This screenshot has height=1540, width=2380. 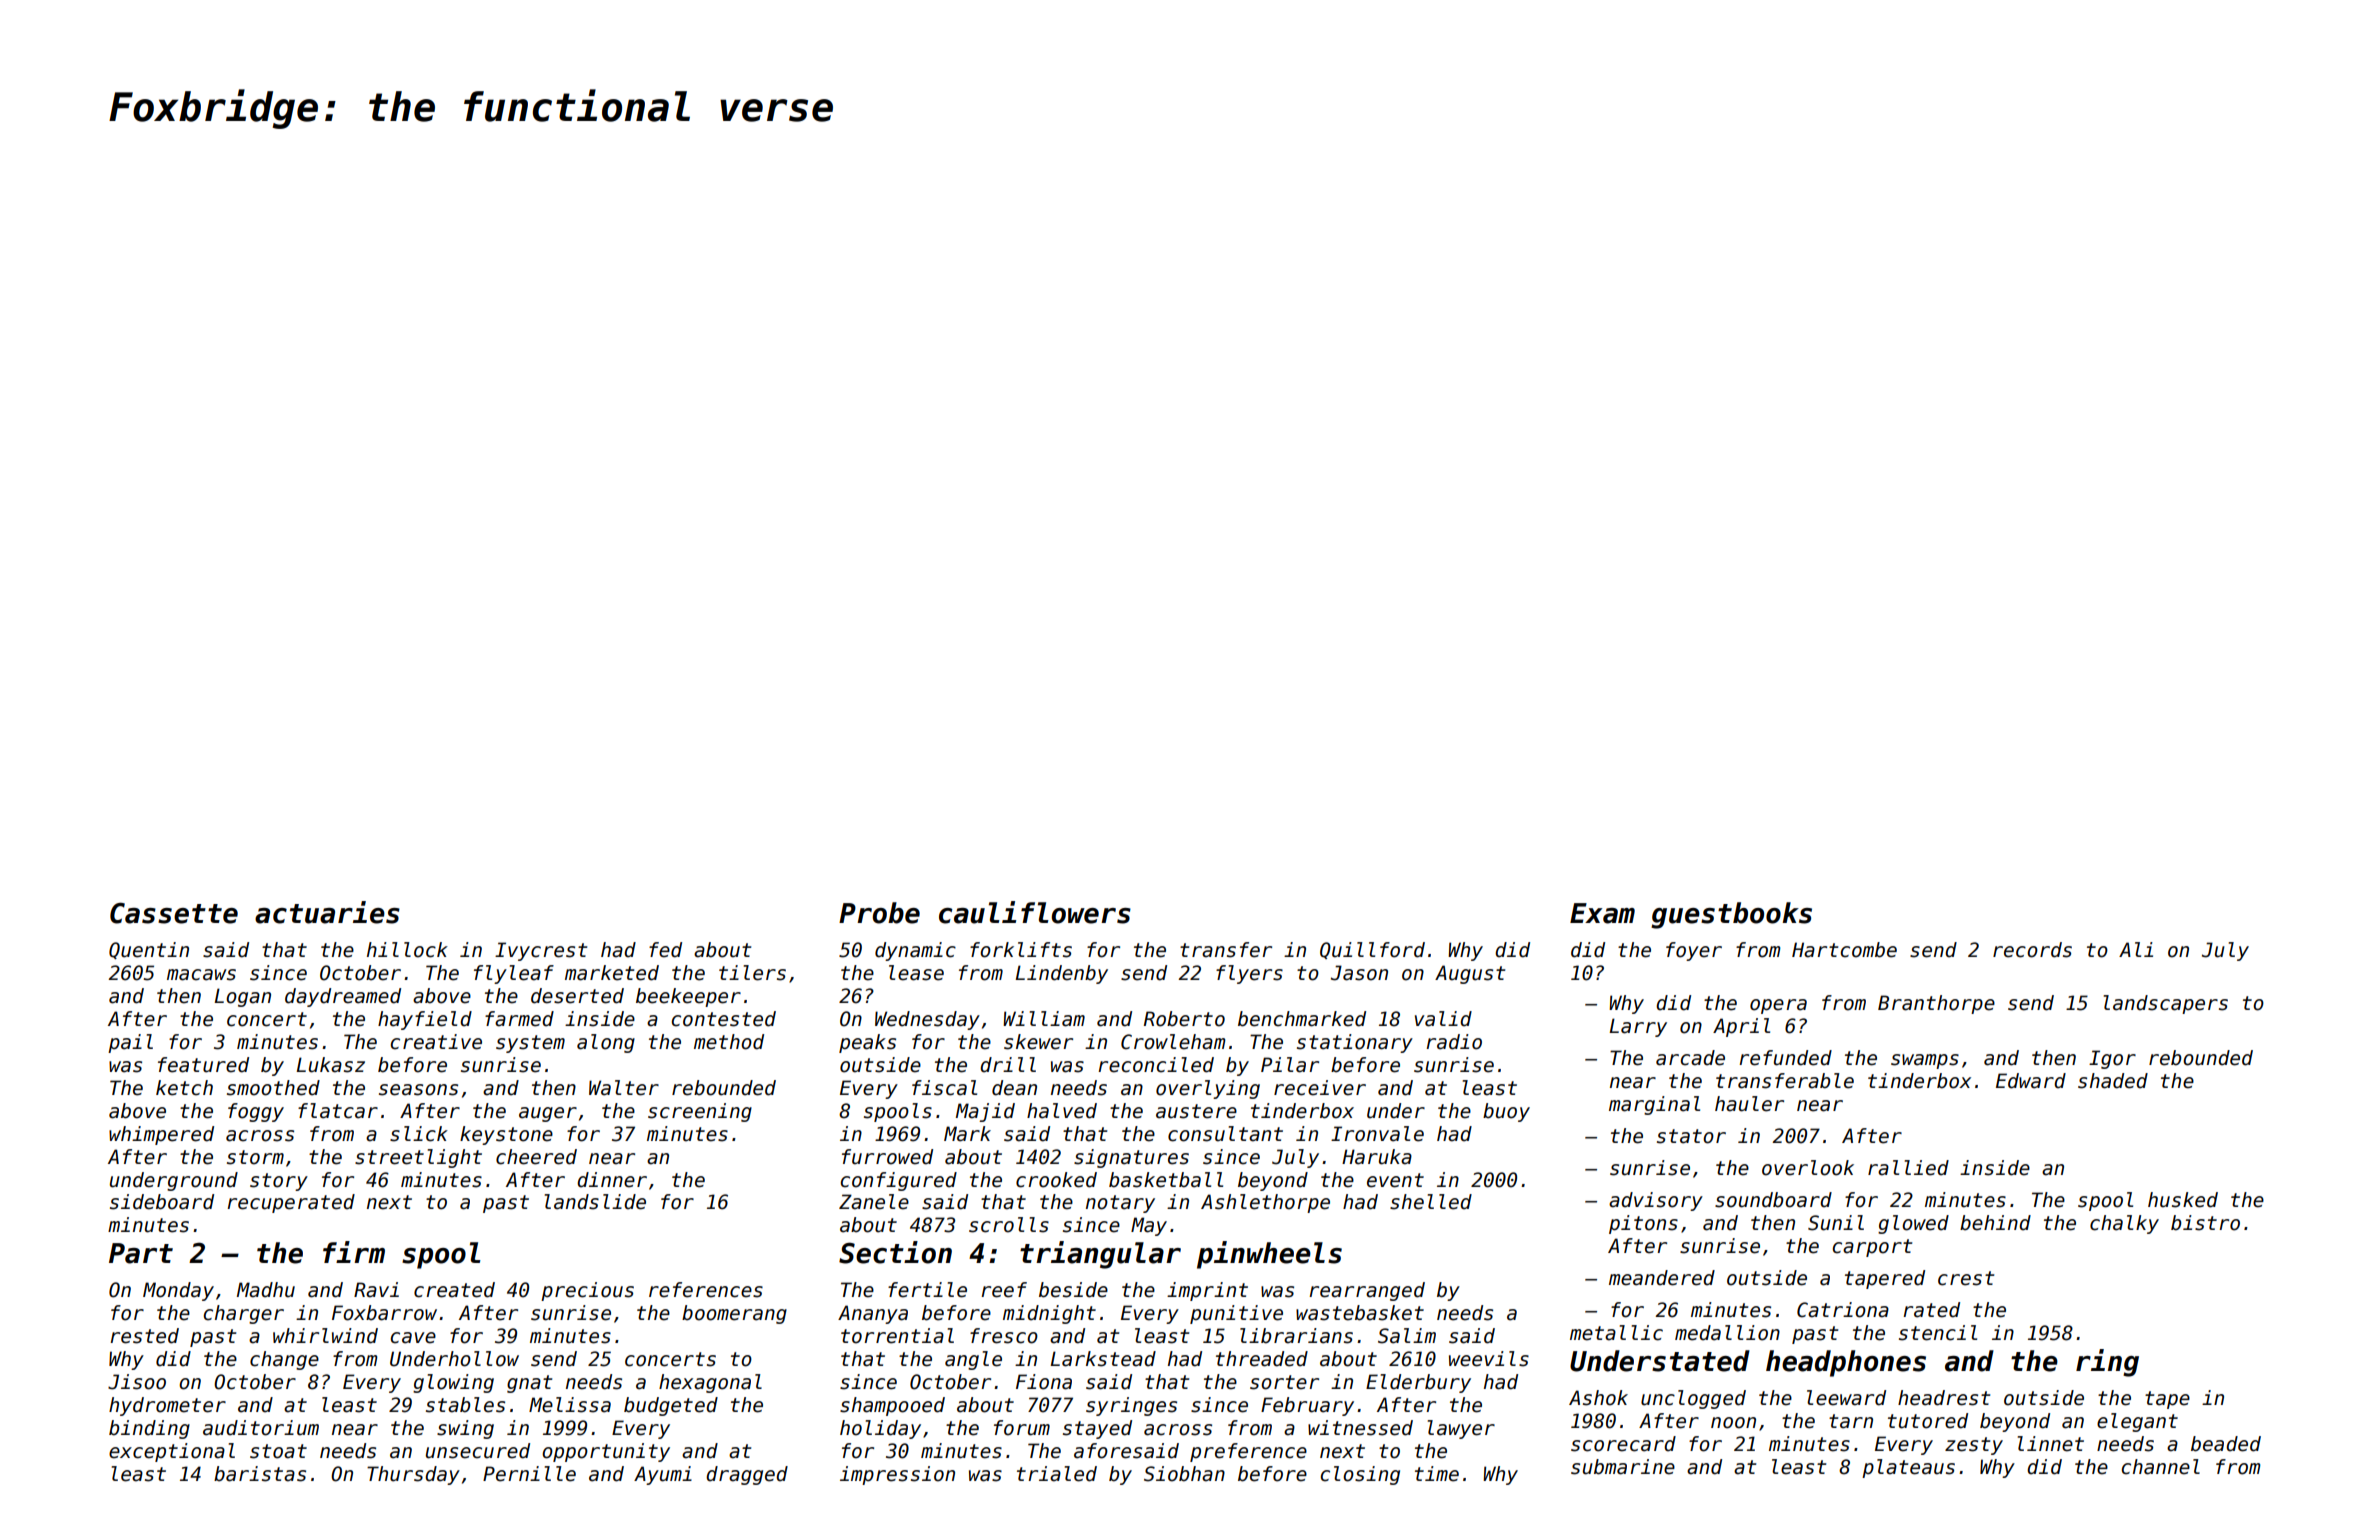 I want to click on husked, so click(x=2183, y=1200).
